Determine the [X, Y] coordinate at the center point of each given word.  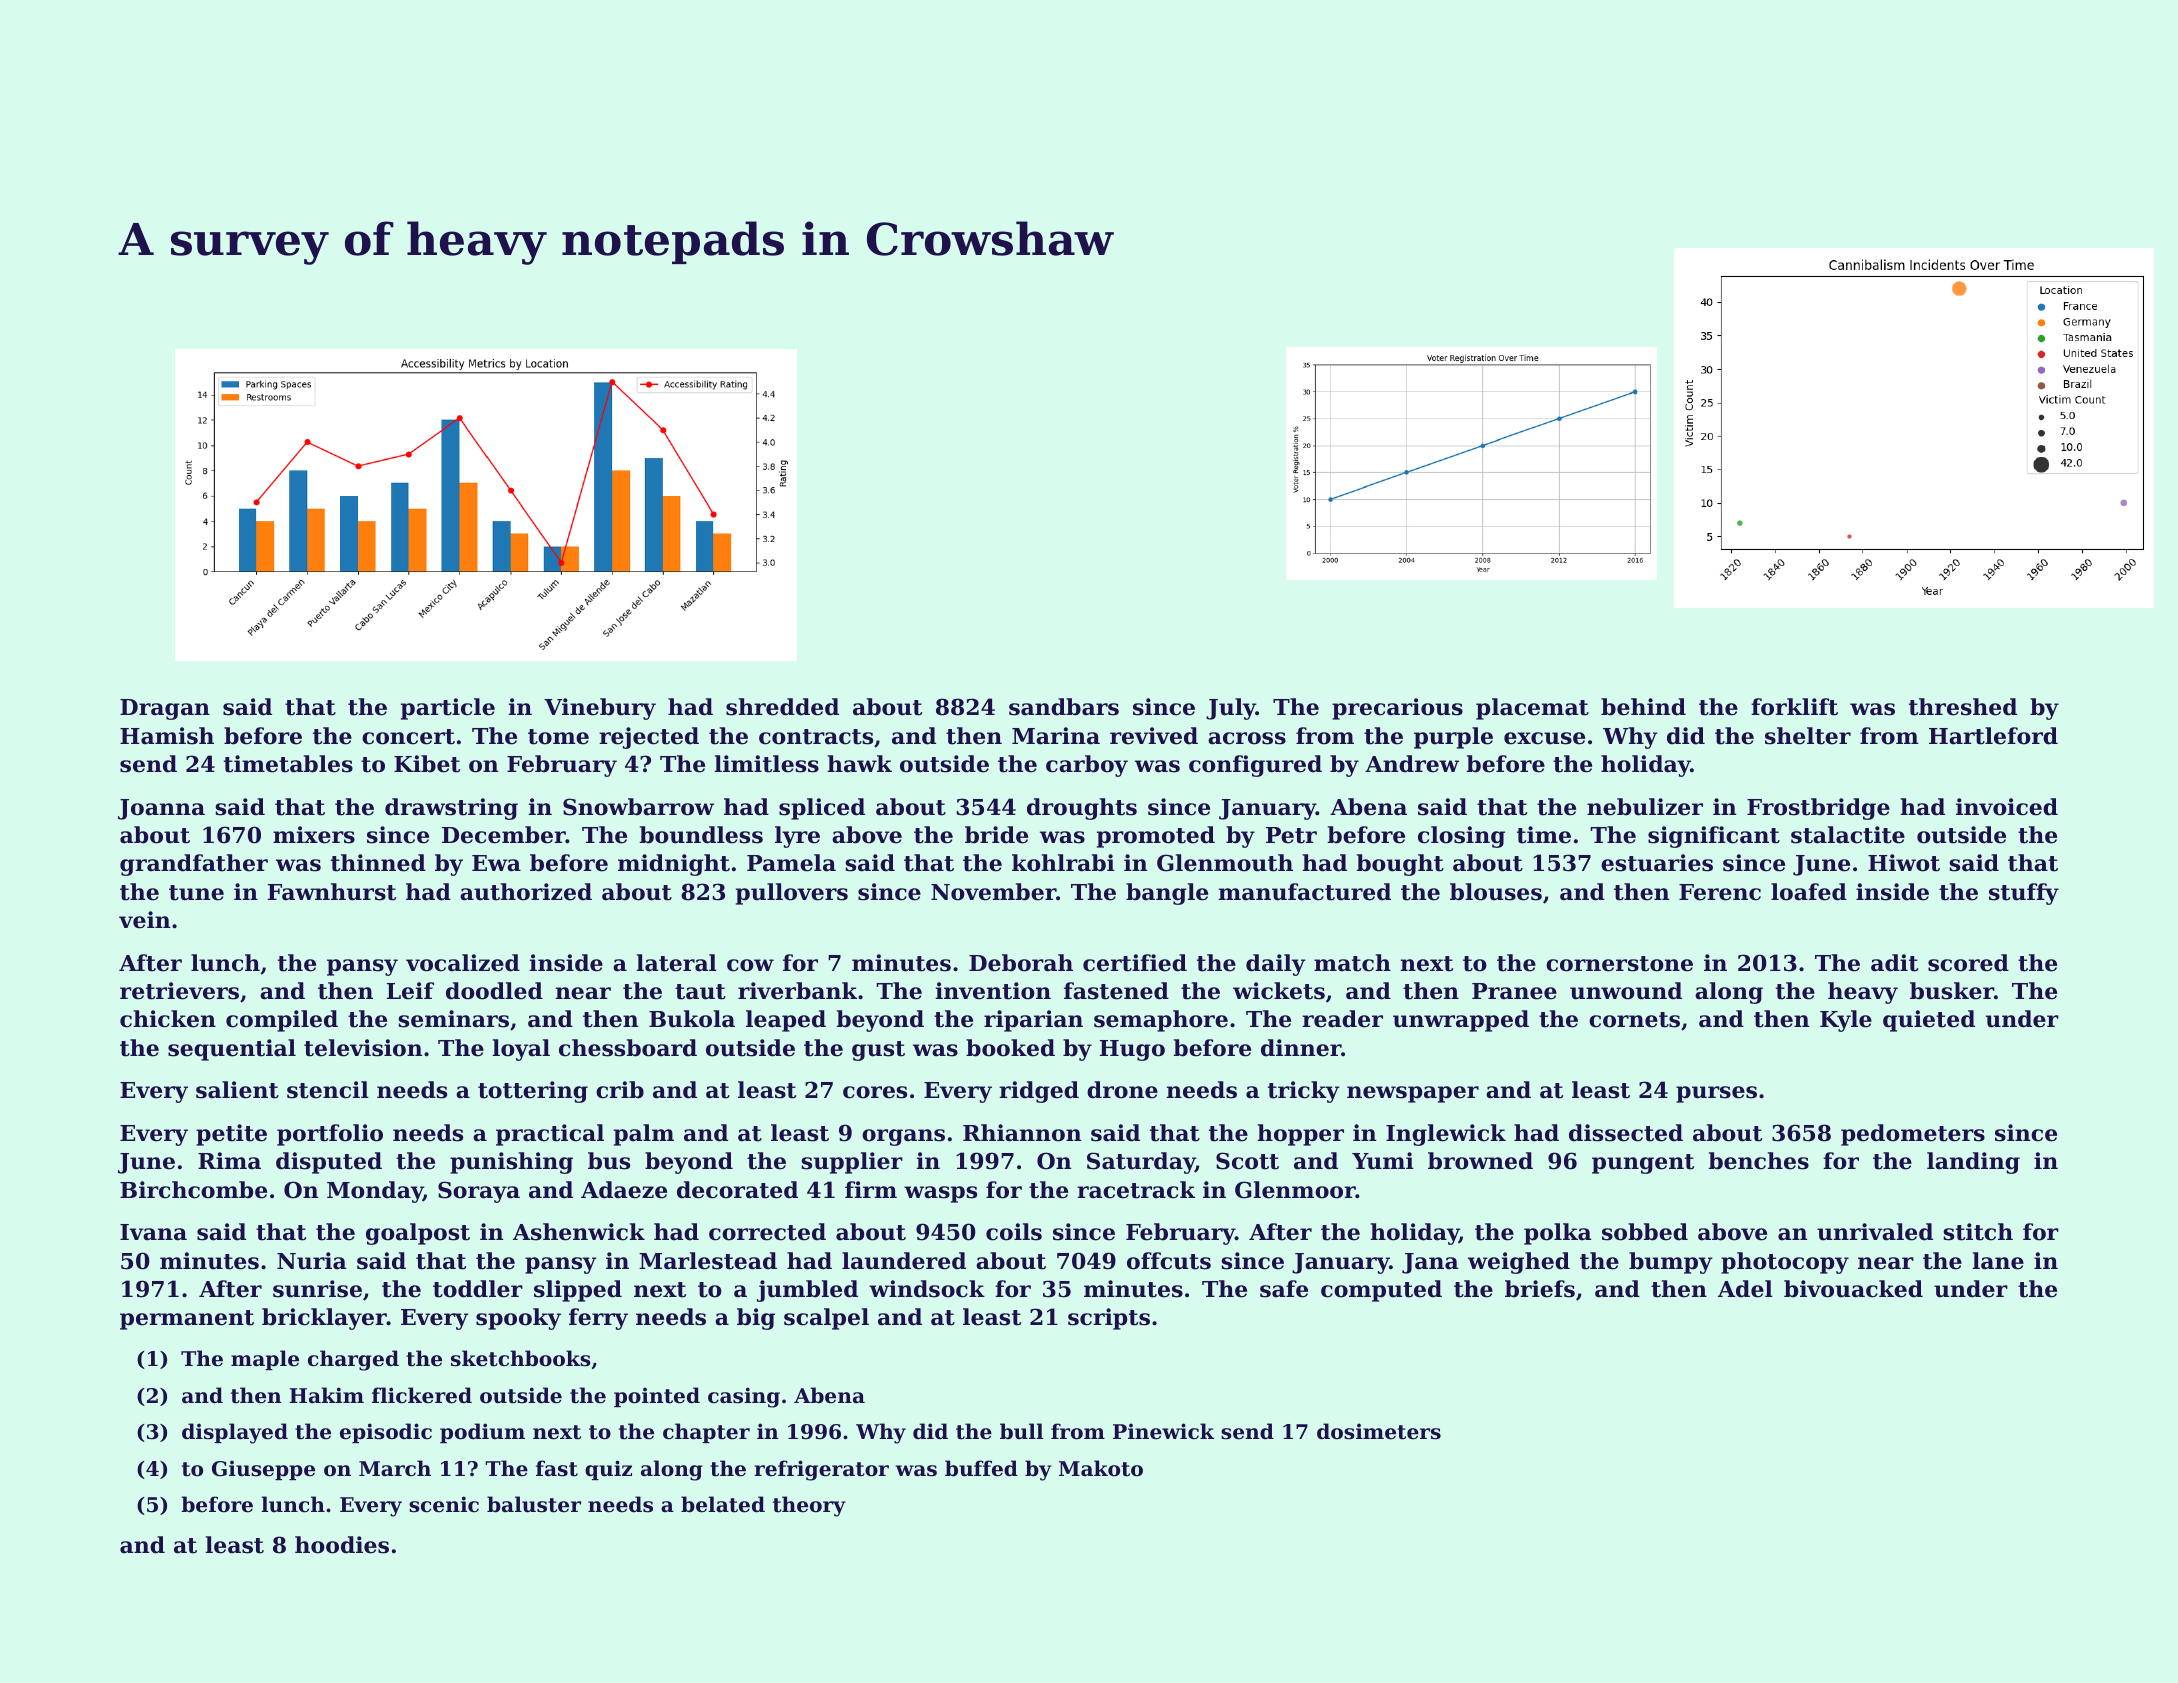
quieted [1929, 1021]
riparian [1033, 1021]
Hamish [167, 736]
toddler [478, 1289]
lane [1998, 1261]
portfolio [330, 1135]
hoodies [342, 1545]
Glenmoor [1295, 1190]
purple [1453, 738]
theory [809, 1506]
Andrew [1412, 764]
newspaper [1413, 1094]
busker [1952, 991]
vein [144, 920]
